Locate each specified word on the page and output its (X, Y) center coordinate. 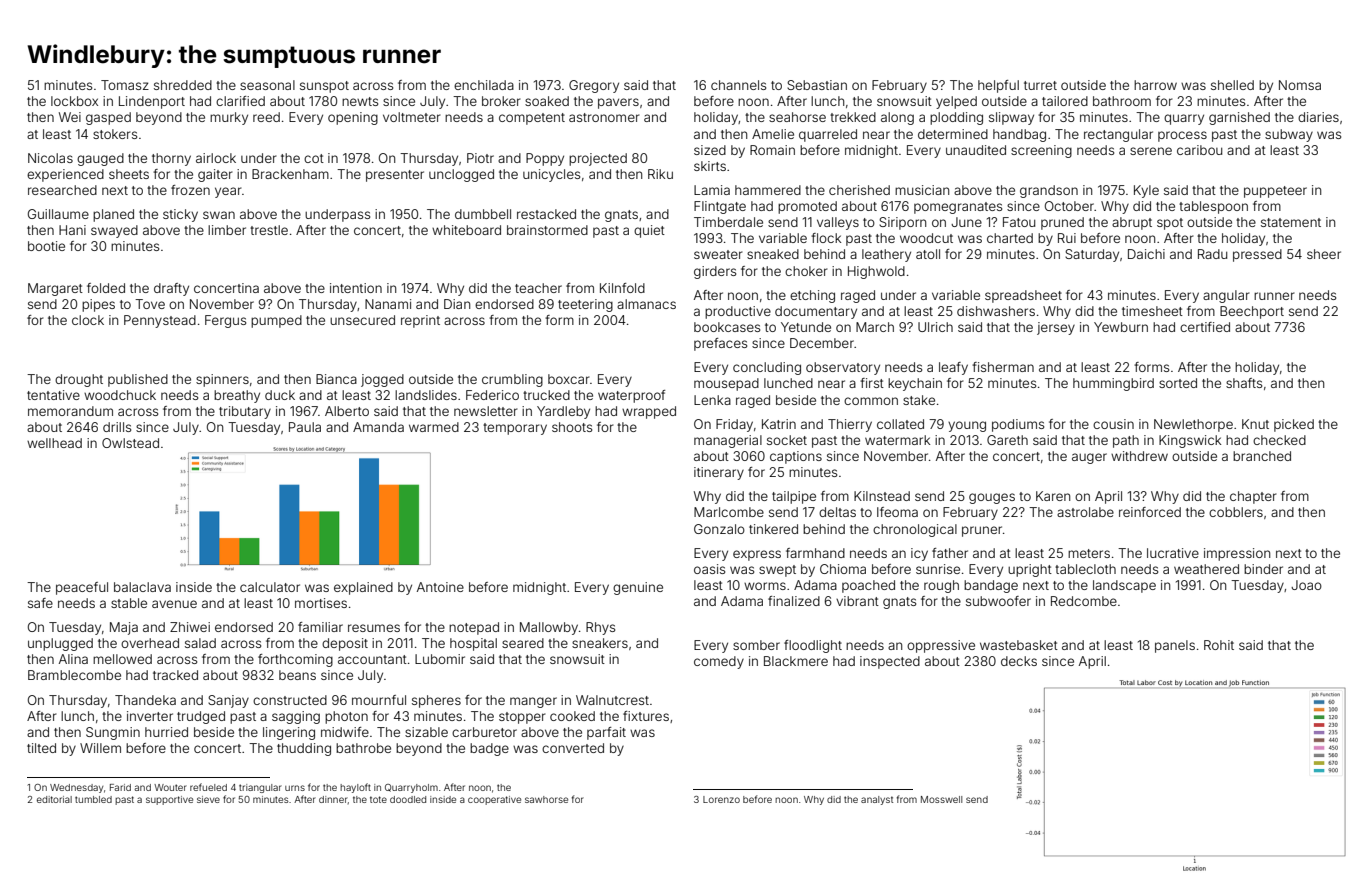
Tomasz (125, 85)
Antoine (440, 587)
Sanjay (228, 701)
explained (363, 588)
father (950, 553)
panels (1175, 646)
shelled (1232, 85)
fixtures (646, 716)
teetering (585, 305)
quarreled (828, 135)
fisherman (1003, 367)
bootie (46, 246)
